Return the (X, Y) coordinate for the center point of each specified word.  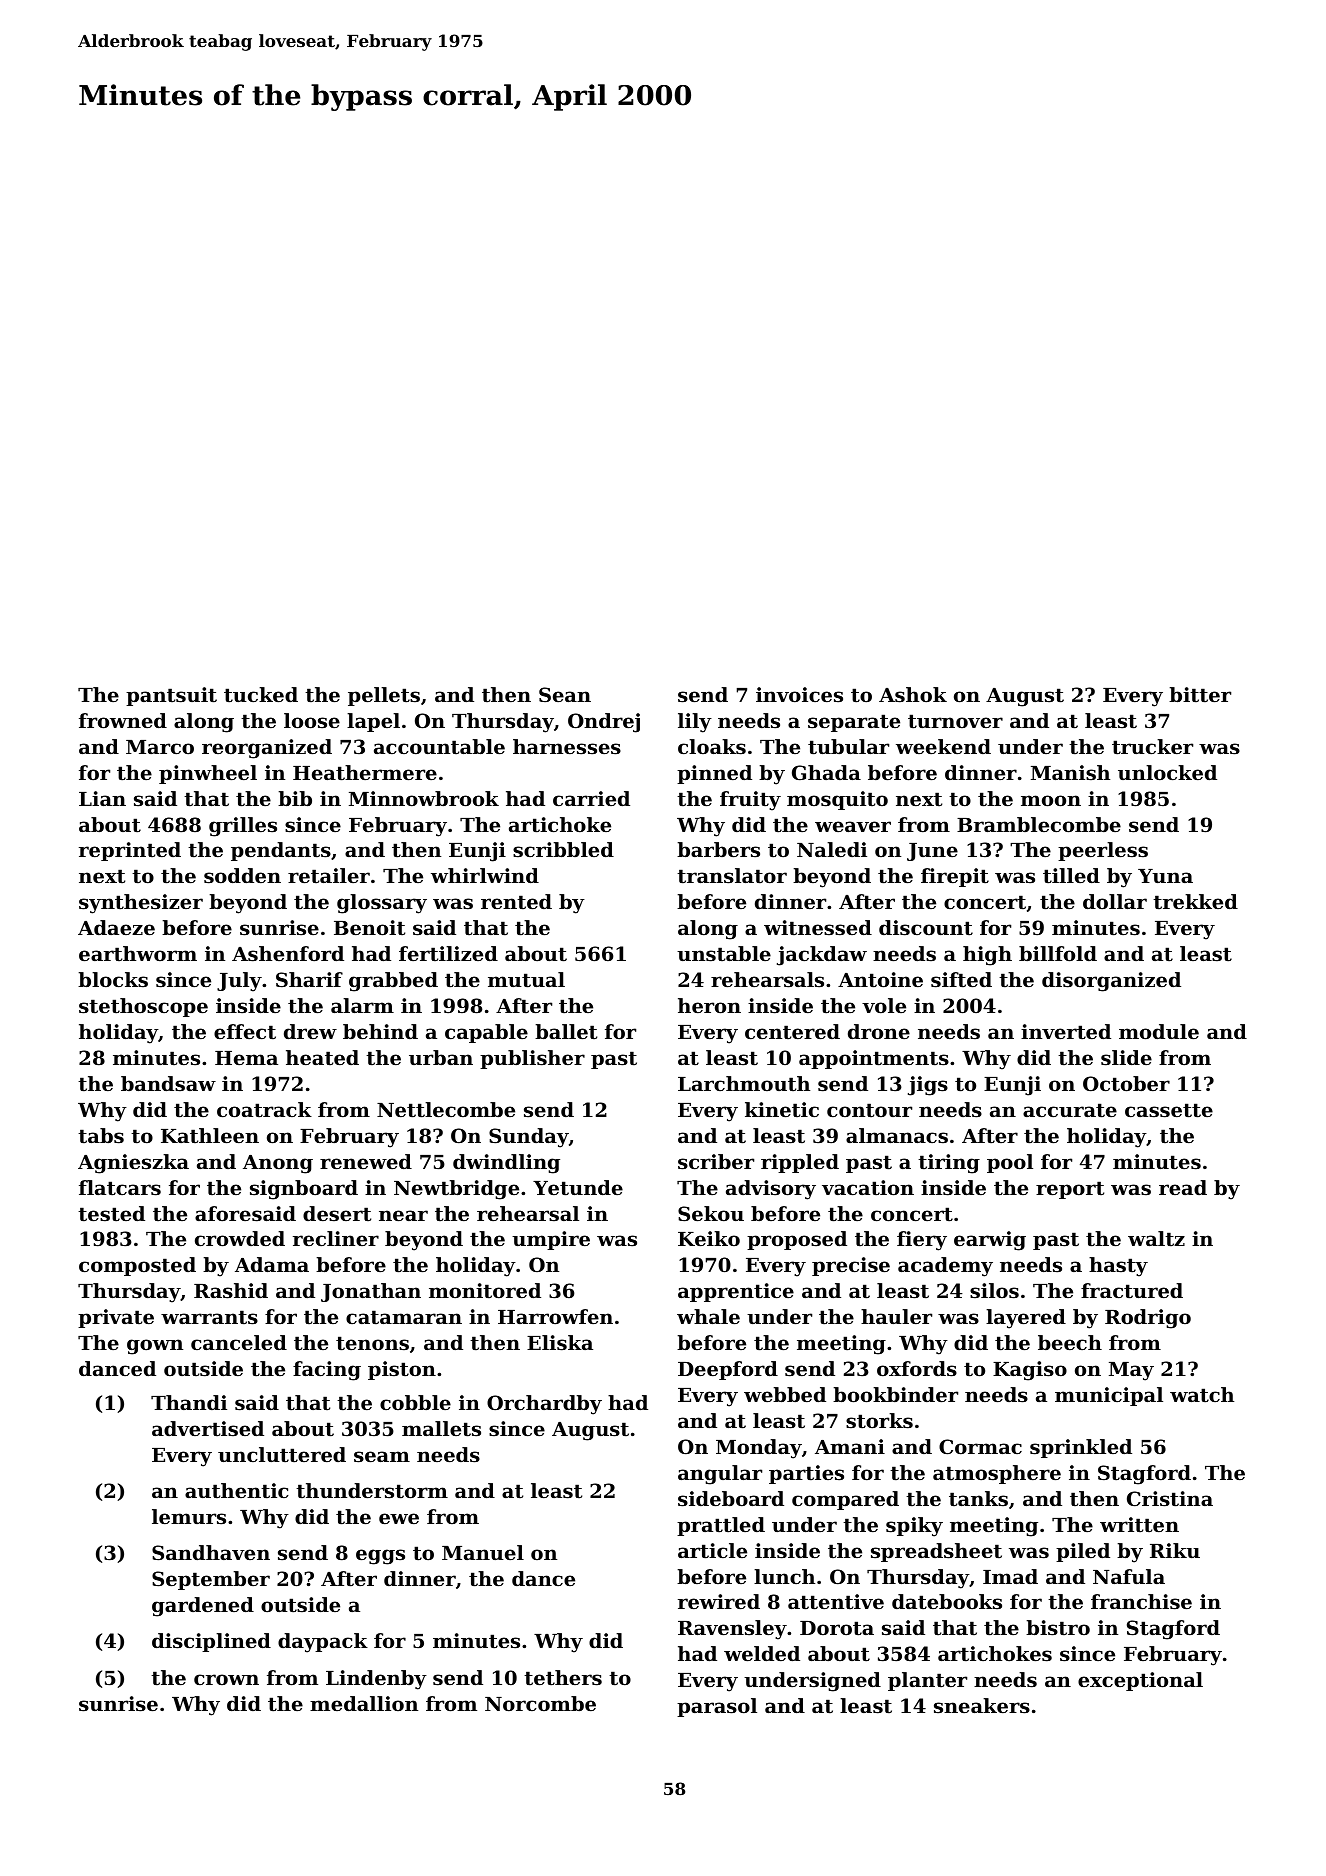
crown (226, 1679)
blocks (113, 979)
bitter (1200, 695)
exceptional (1140, 1681)
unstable (724, 953)
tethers (563, 1678)
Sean (565, 694)
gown (155, 1347)
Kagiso (1030, 1371)
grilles (243, 827)
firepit (955, 877)
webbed (785, 1394)
